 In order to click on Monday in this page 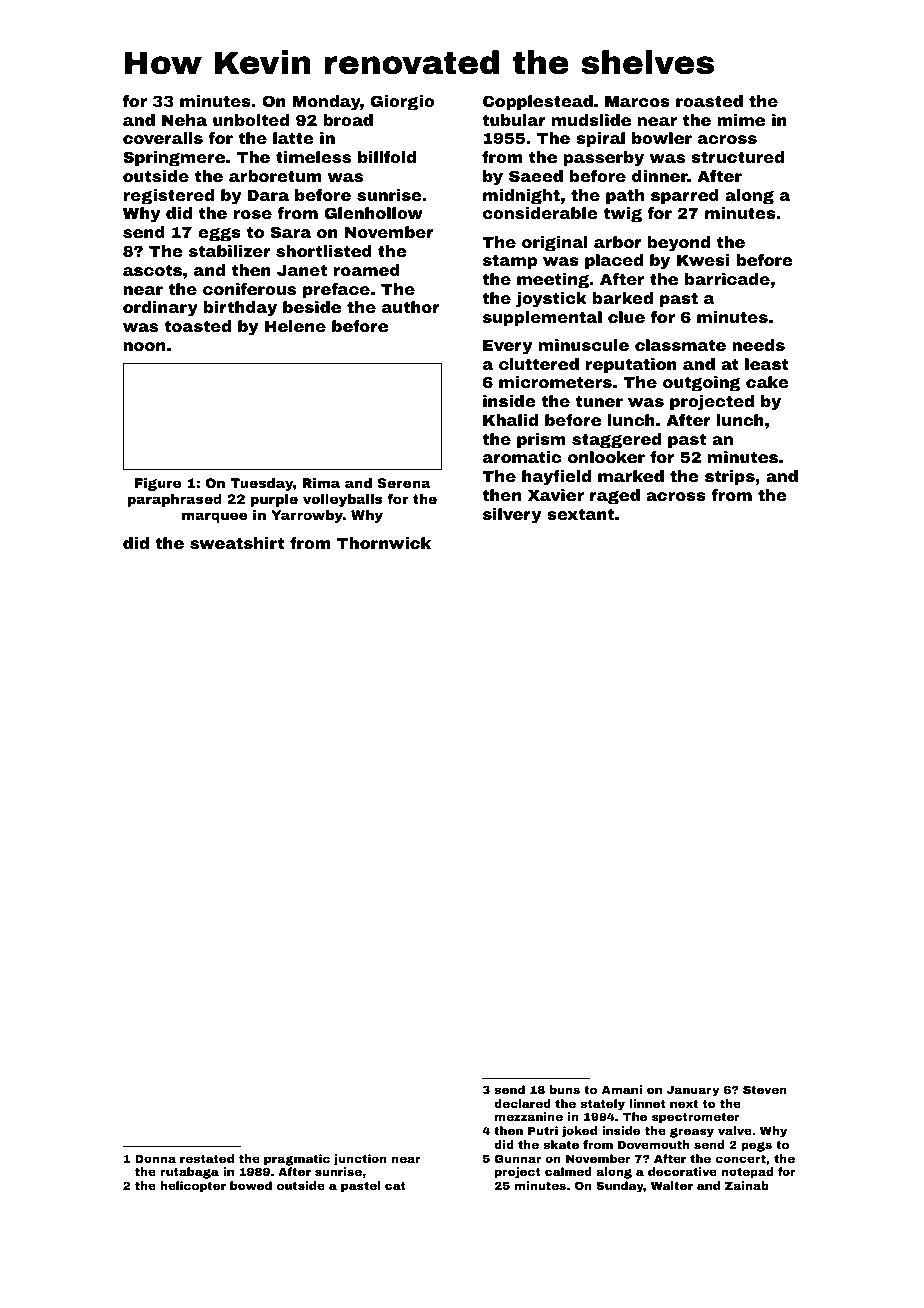, I will do `click(326, 103)`.
